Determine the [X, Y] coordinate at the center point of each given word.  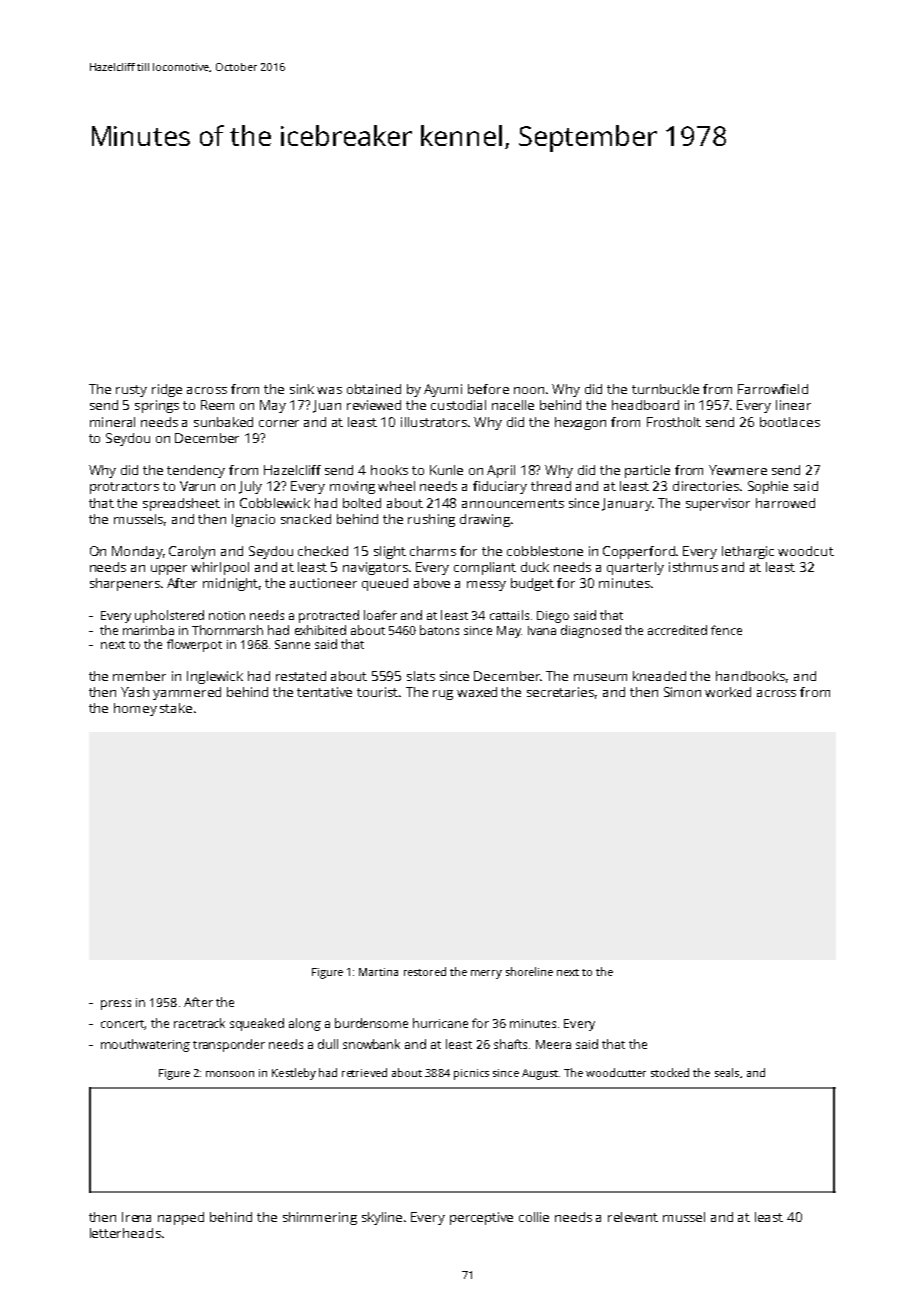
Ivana [542, 630]
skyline [382, 1218]
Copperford [639, 552]
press [116, 1005]
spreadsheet [181, 504]
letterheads [125, 1233]
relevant [633, 1217]
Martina [378, 972]
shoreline [529, 971]
